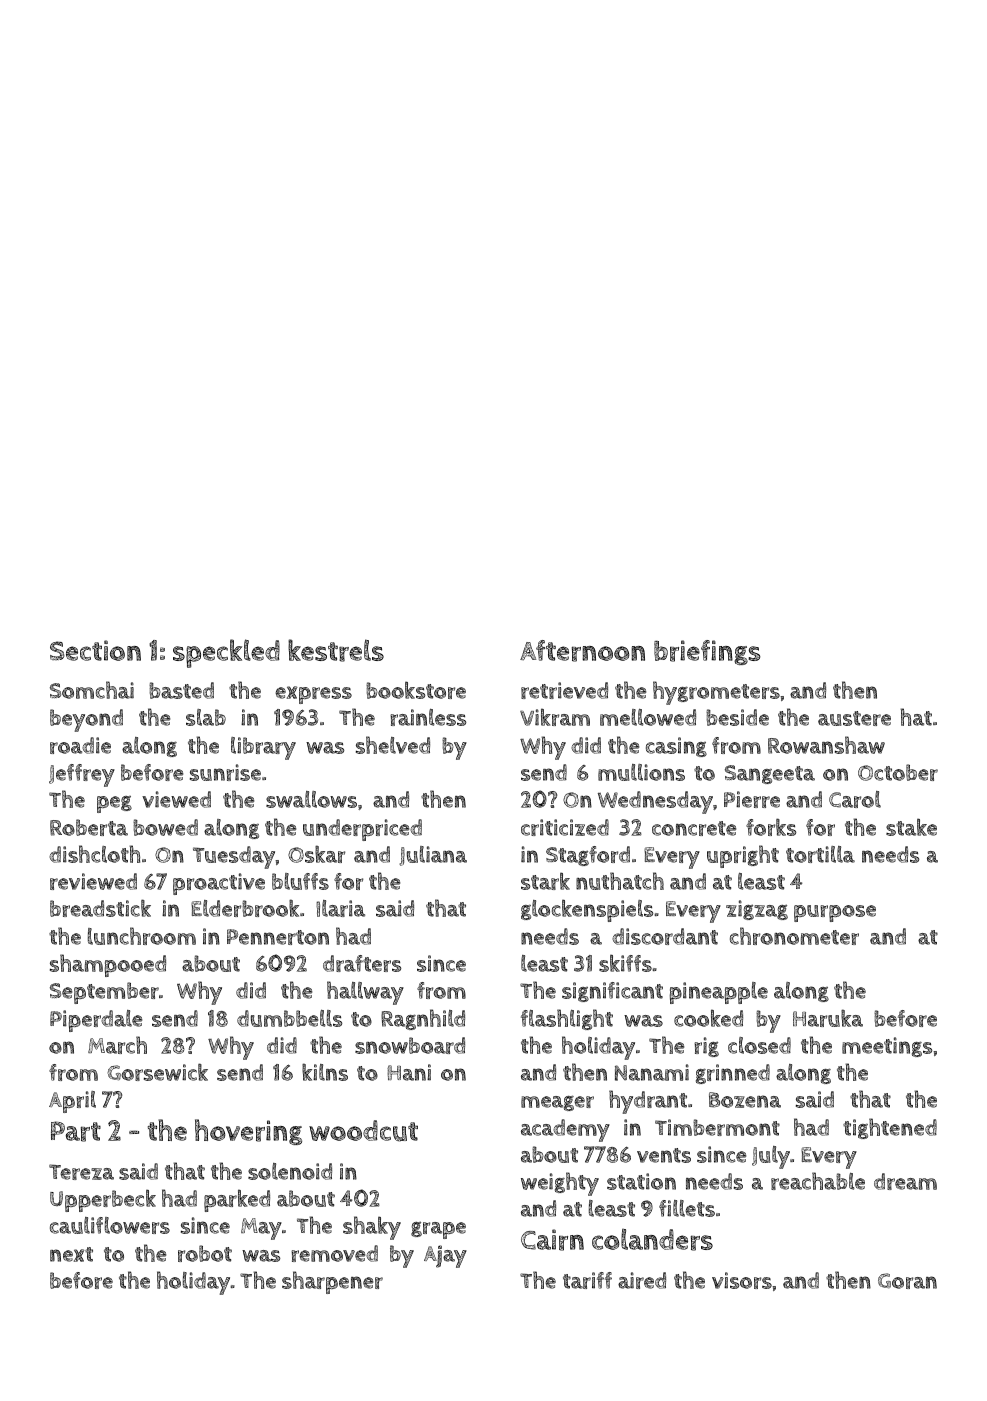 The height and width of the page is (1401, 987). What do you see at coordinates (794, 936) in the page?
I see `chronometer` at bounding box center [794, 936].
